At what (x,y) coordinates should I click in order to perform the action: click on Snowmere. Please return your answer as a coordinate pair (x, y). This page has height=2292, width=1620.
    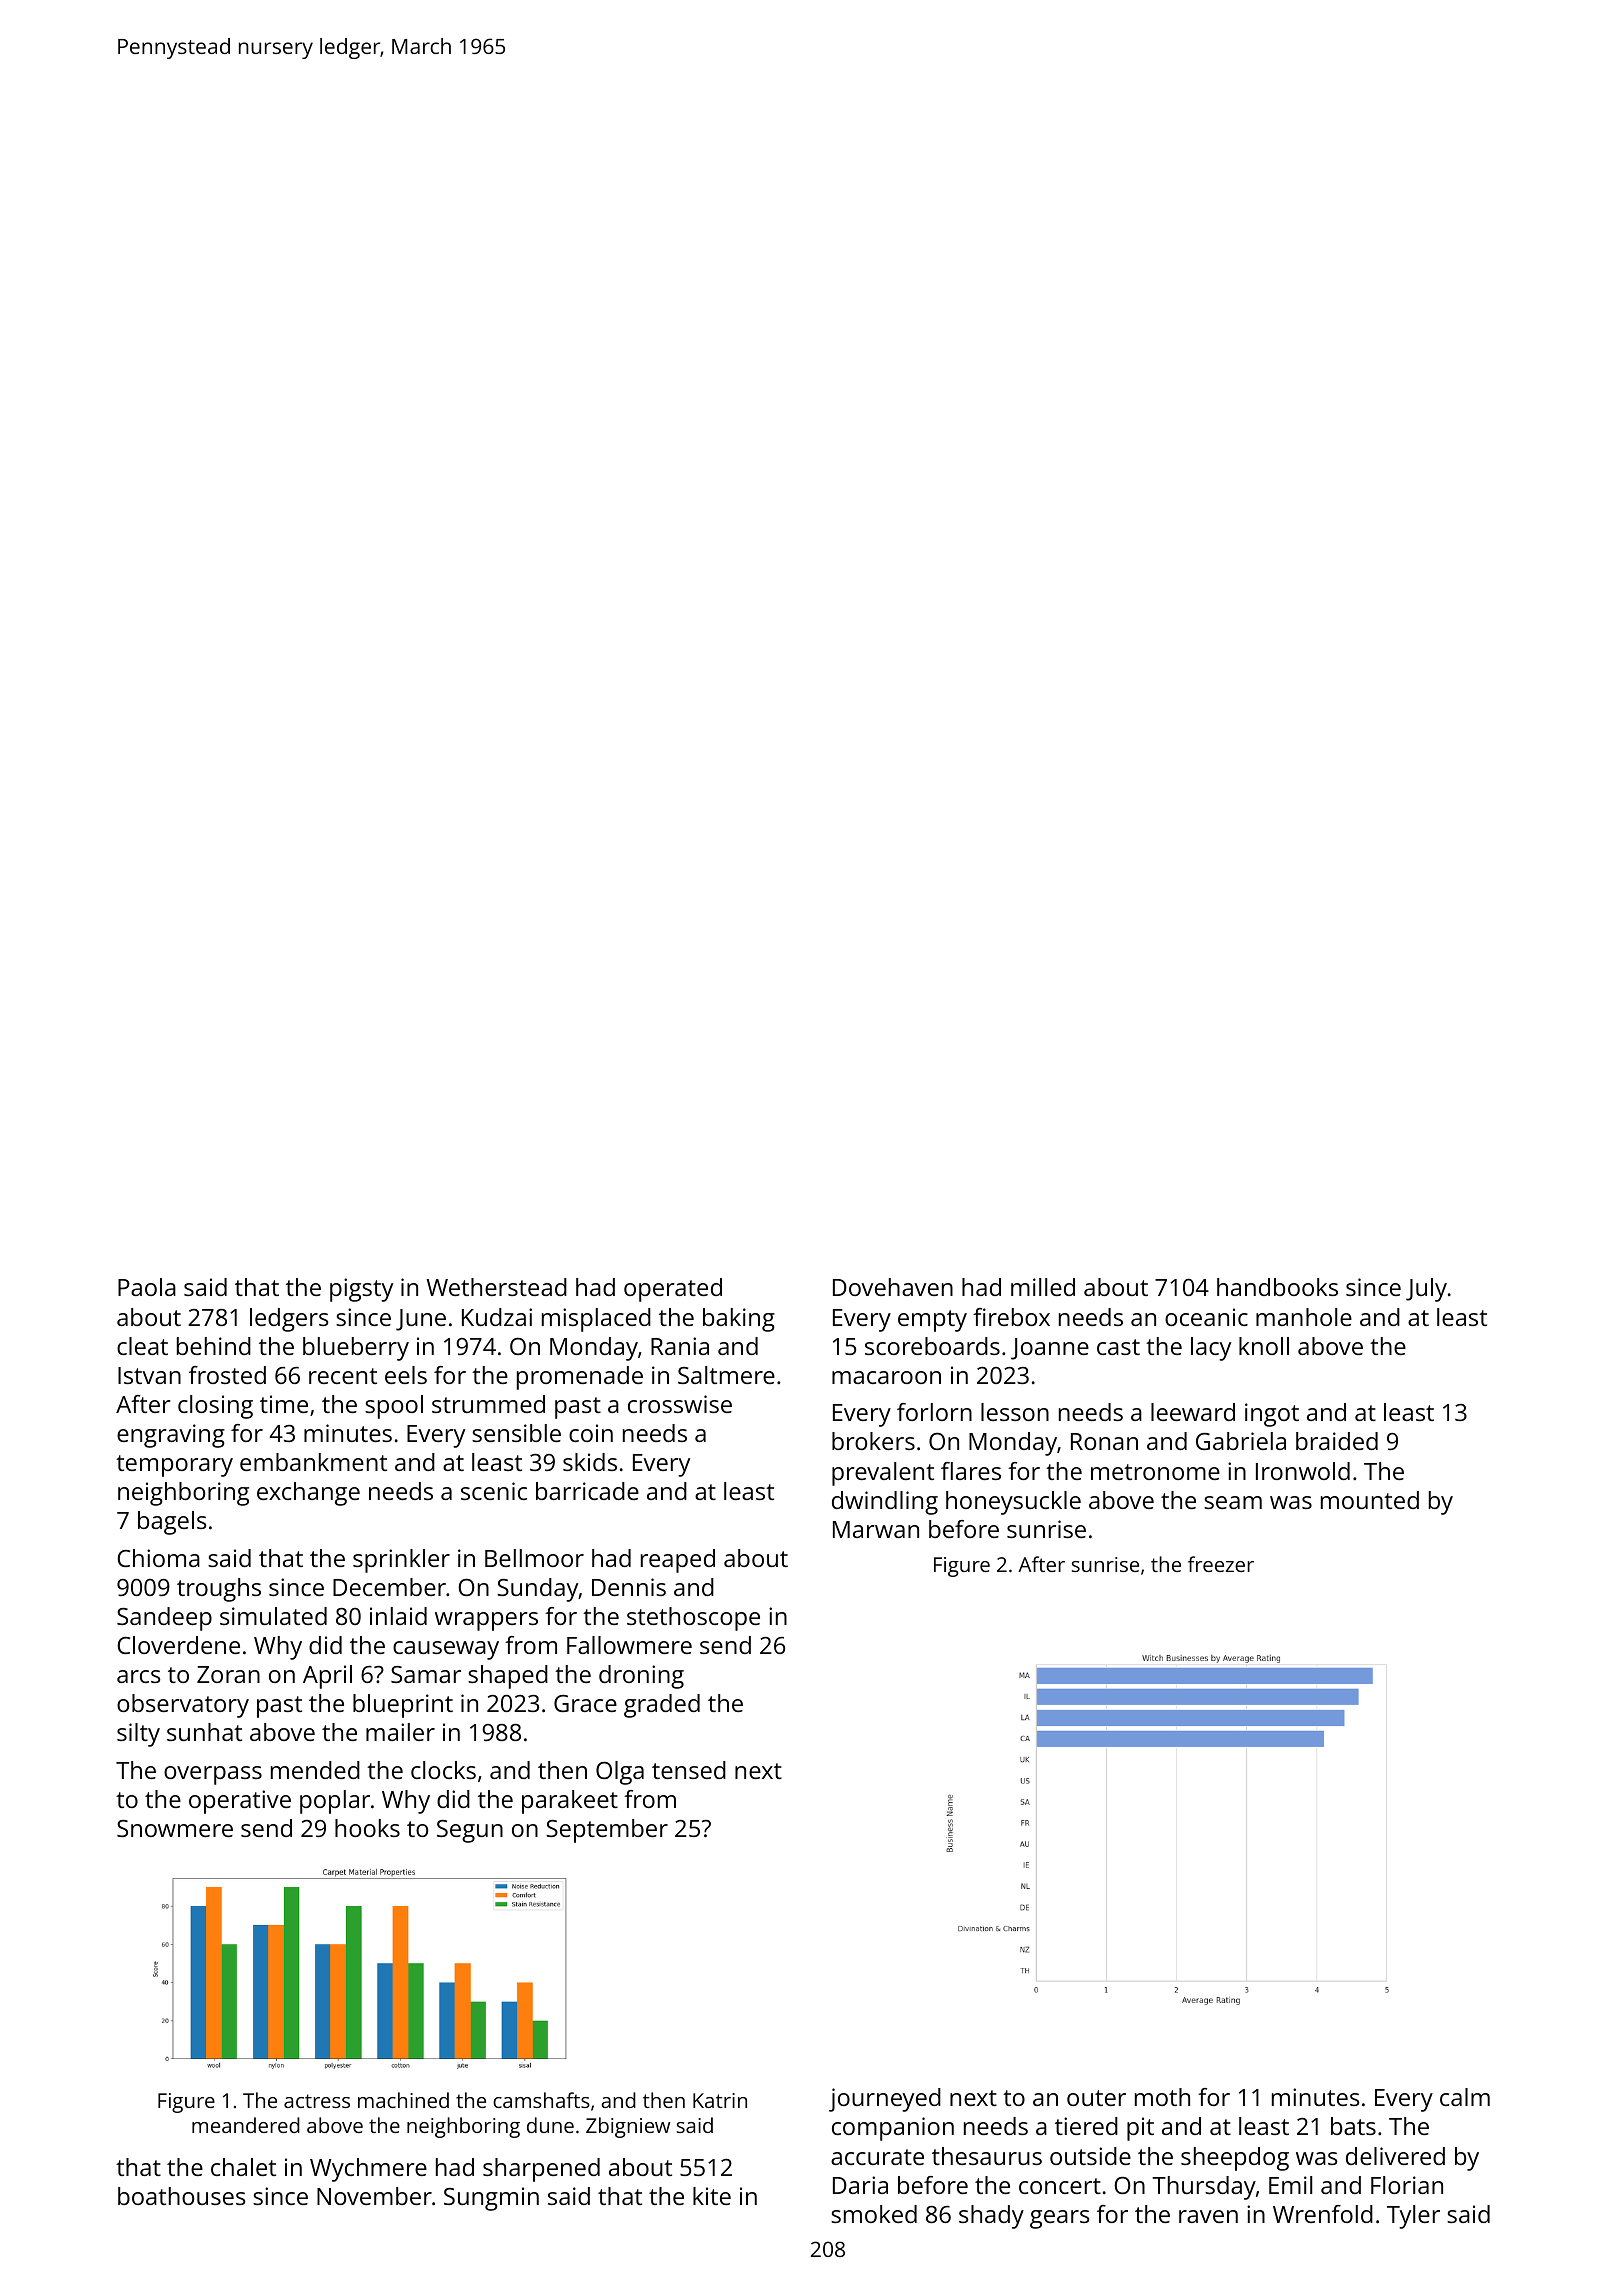
    Looking at the image, I should click on (175, 1828).
